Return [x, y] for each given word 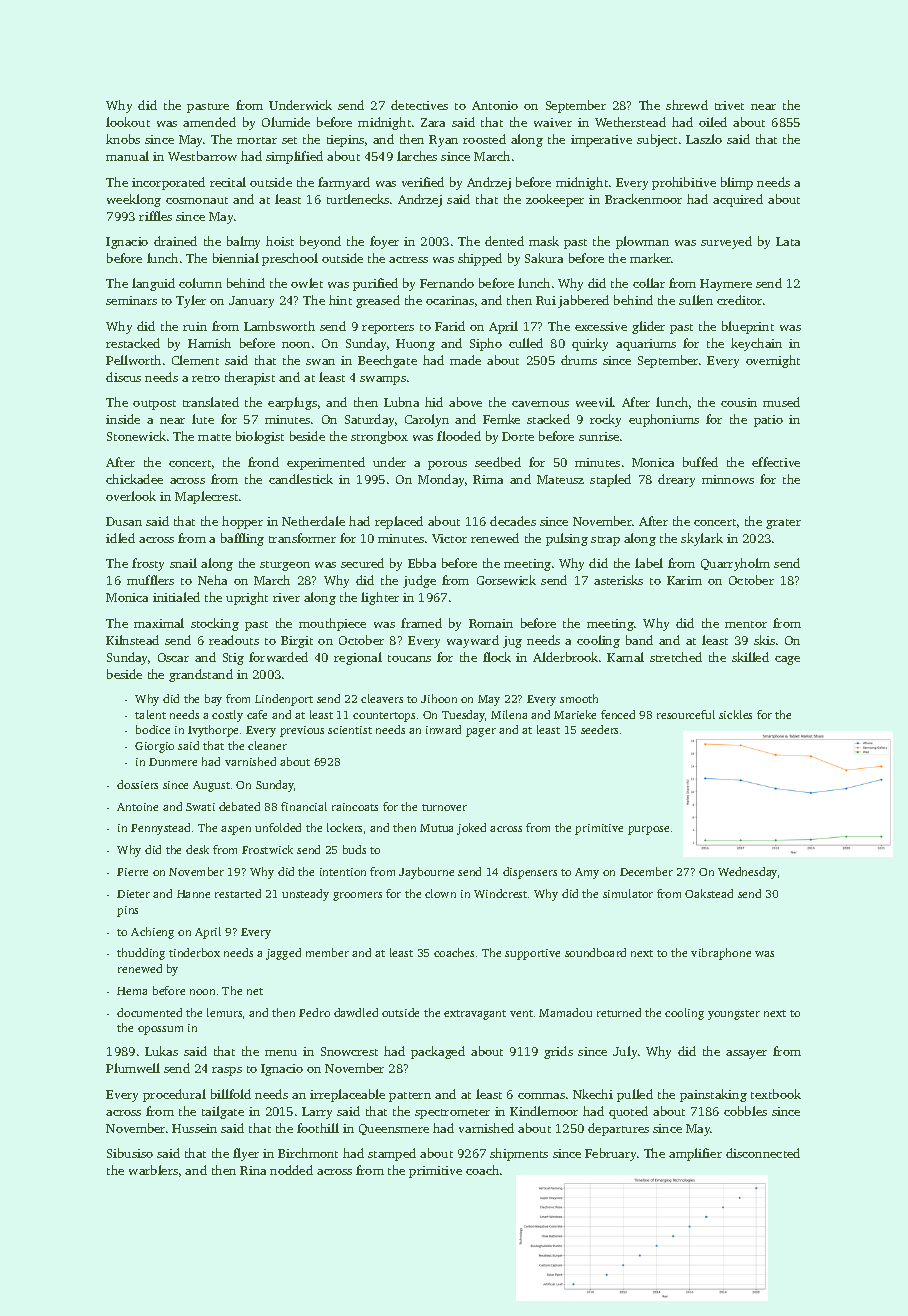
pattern [410, 1097]
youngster [734, 1015]
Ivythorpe [213, 731]
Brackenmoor [643, 199]
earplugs [292, 403]
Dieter [133, 894]
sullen [696, 300]
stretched [676, 657]
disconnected [763, 1153]
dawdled [356, 1012]
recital [228, 182]
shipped [480, 259]
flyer [246, 1154]
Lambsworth [279, 326]
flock [497, 657]
